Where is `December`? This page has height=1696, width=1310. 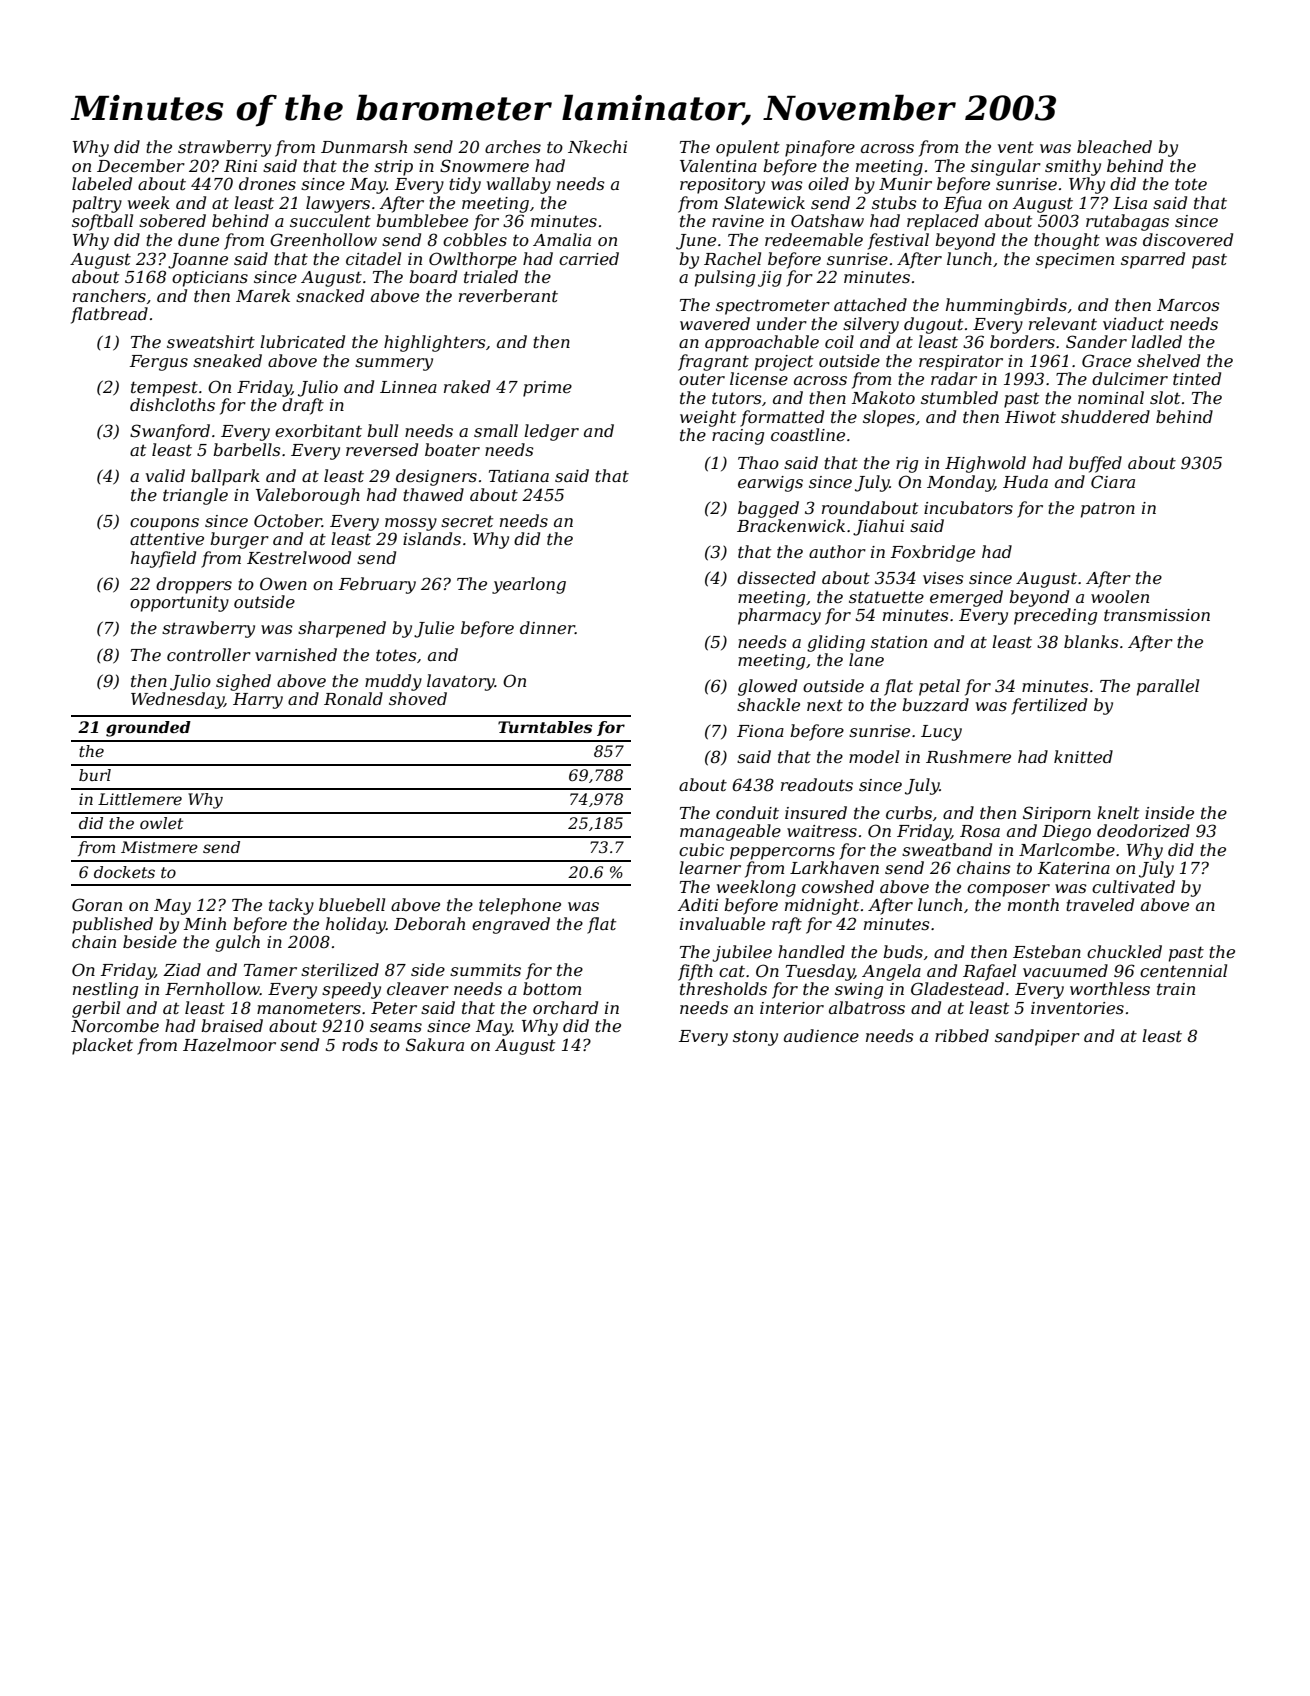 December is located at coordinates (141, 165).
